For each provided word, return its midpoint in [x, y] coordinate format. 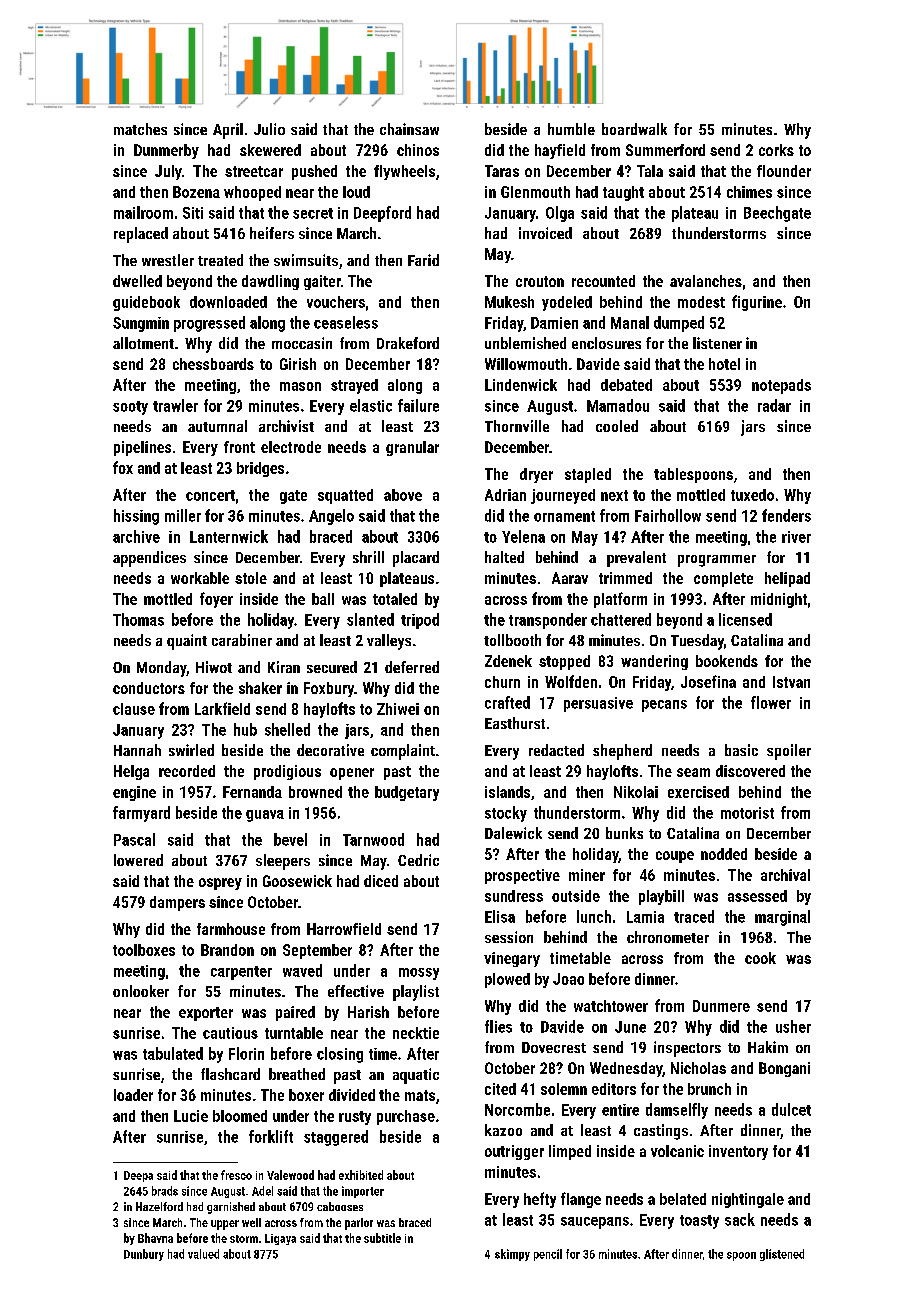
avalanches [706, 281]
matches [140, 129]
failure [418, 405]
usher [793, 1026]
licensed [745, 619]
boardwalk [634, 129]
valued [203, 1254]
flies [498, 1026]
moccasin [302, 343]
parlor [359, 1224]
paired [295, 1013]
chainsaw [409, 129]
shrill [368, 557]
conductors [149, 688]
